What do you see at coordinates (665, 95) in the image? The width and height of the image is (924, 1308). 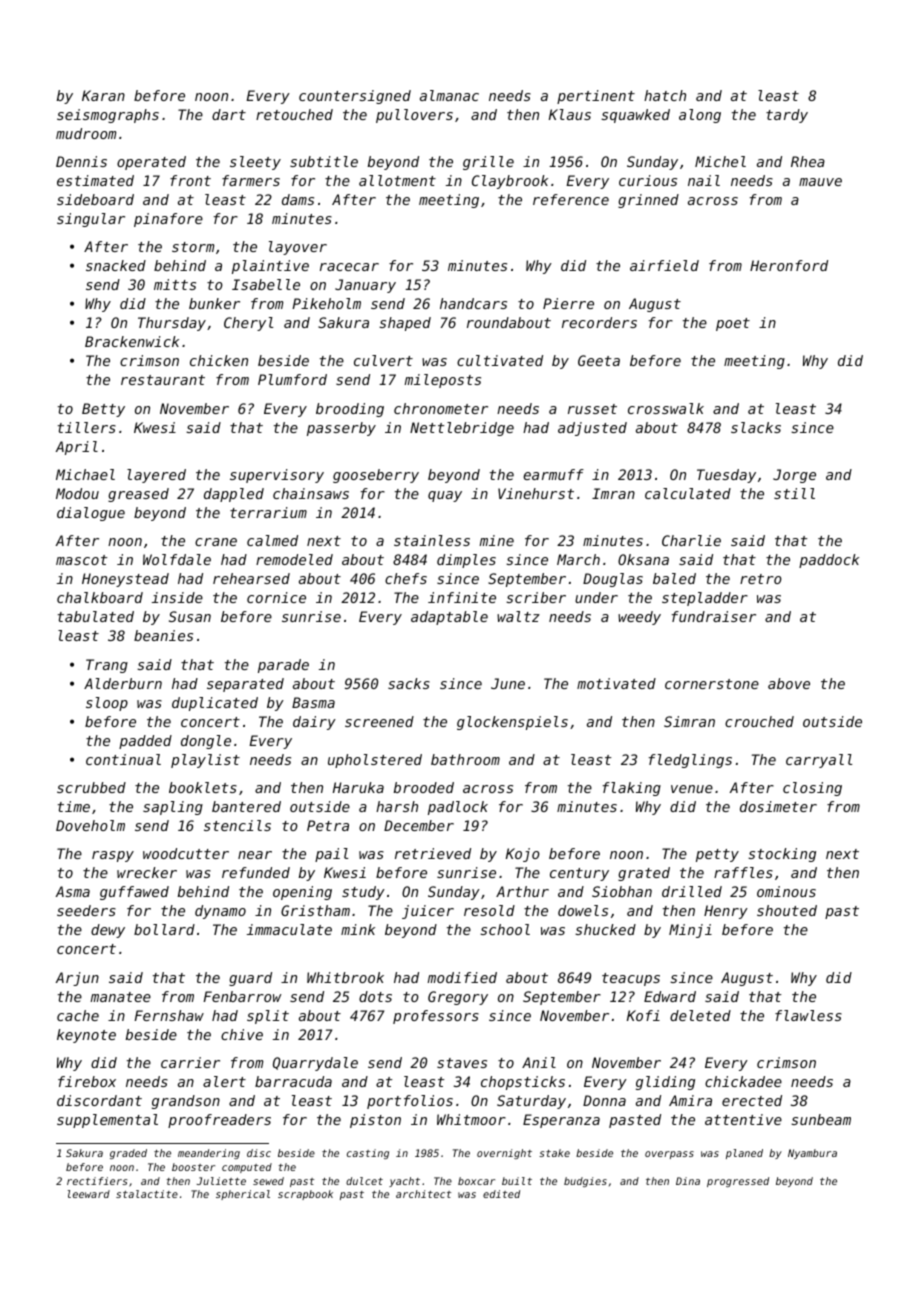 I see `hatch` at bounding box center [665, 95].
